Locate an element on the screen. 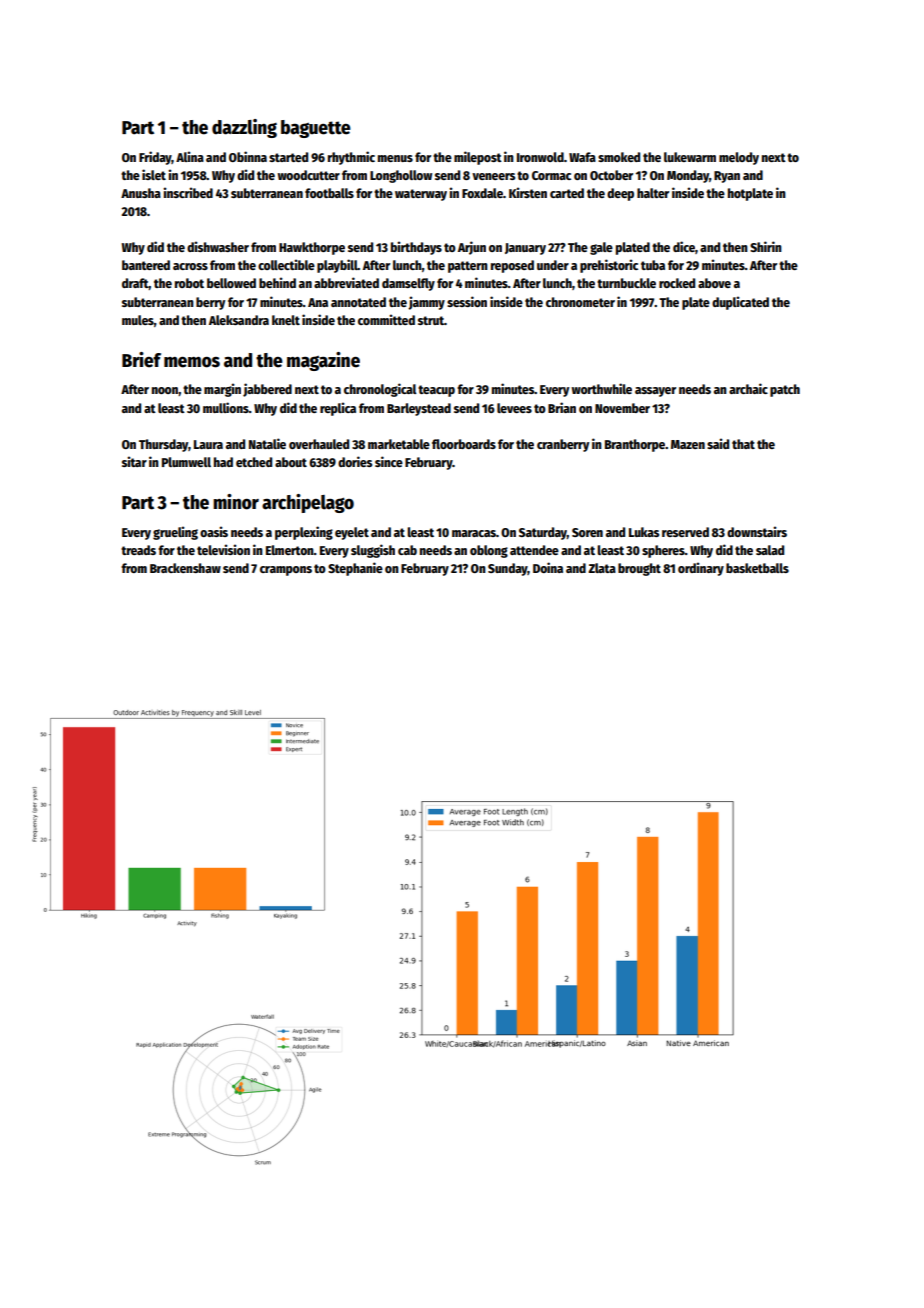 The image size is (924, 1308). Brackenshaw is located at coordinates (185, 568).
